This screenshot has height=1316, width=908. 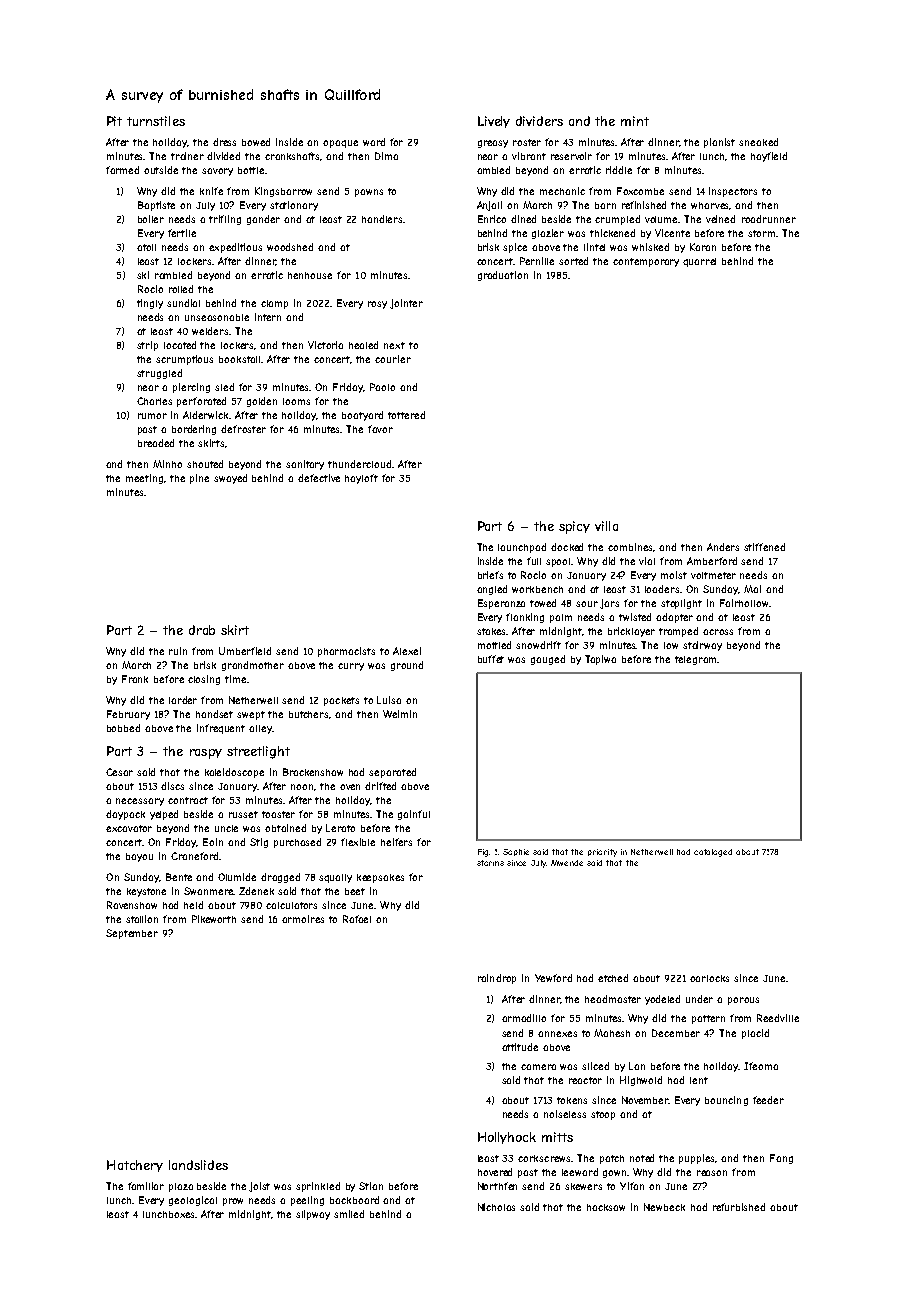 I want to click on prow, so click(x=233, y=1202).
